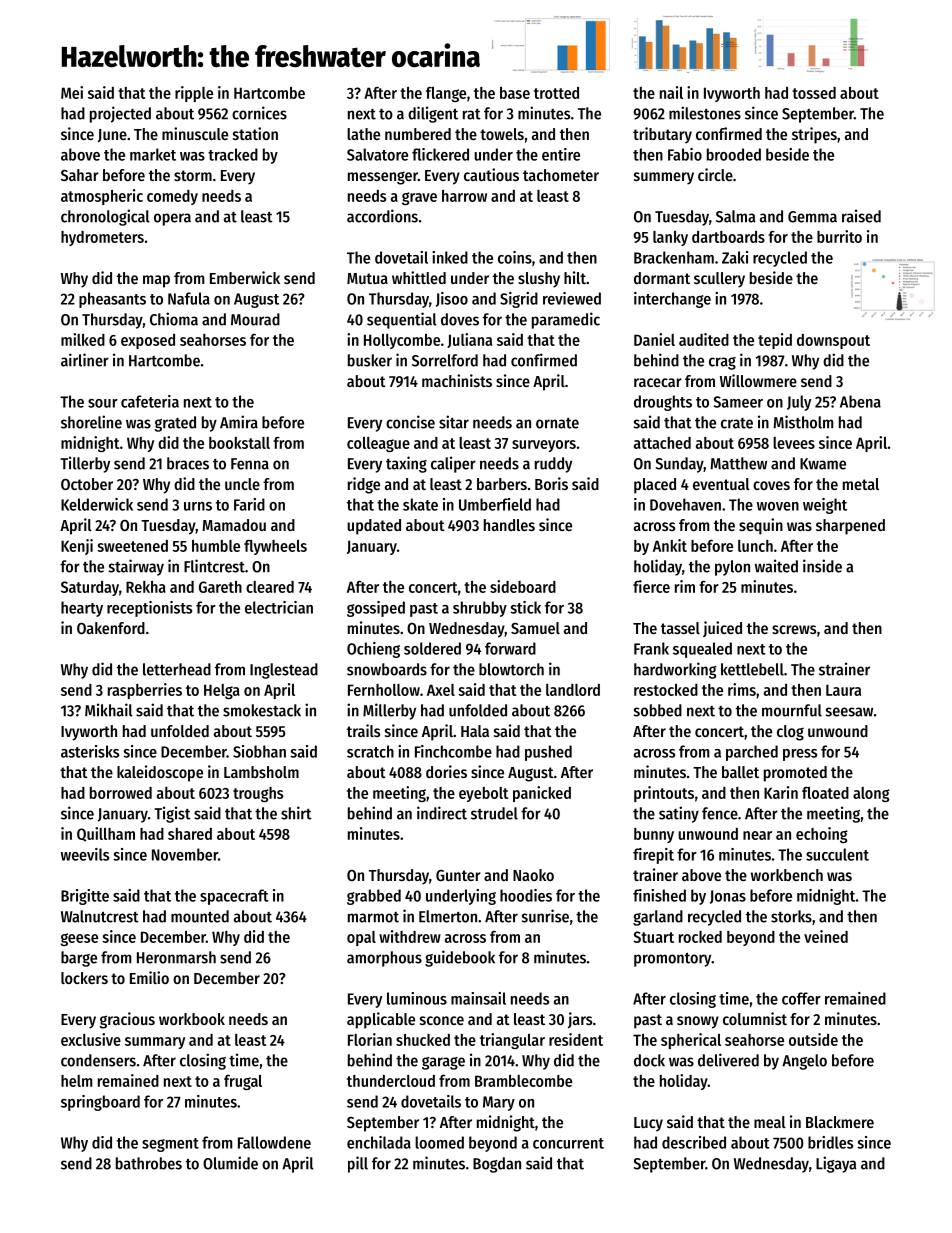 The width and height of the screenshot is (952, 1233). Describe the element at coordinates (839, 236) in the screenshot. I see `burrito` at that location.
